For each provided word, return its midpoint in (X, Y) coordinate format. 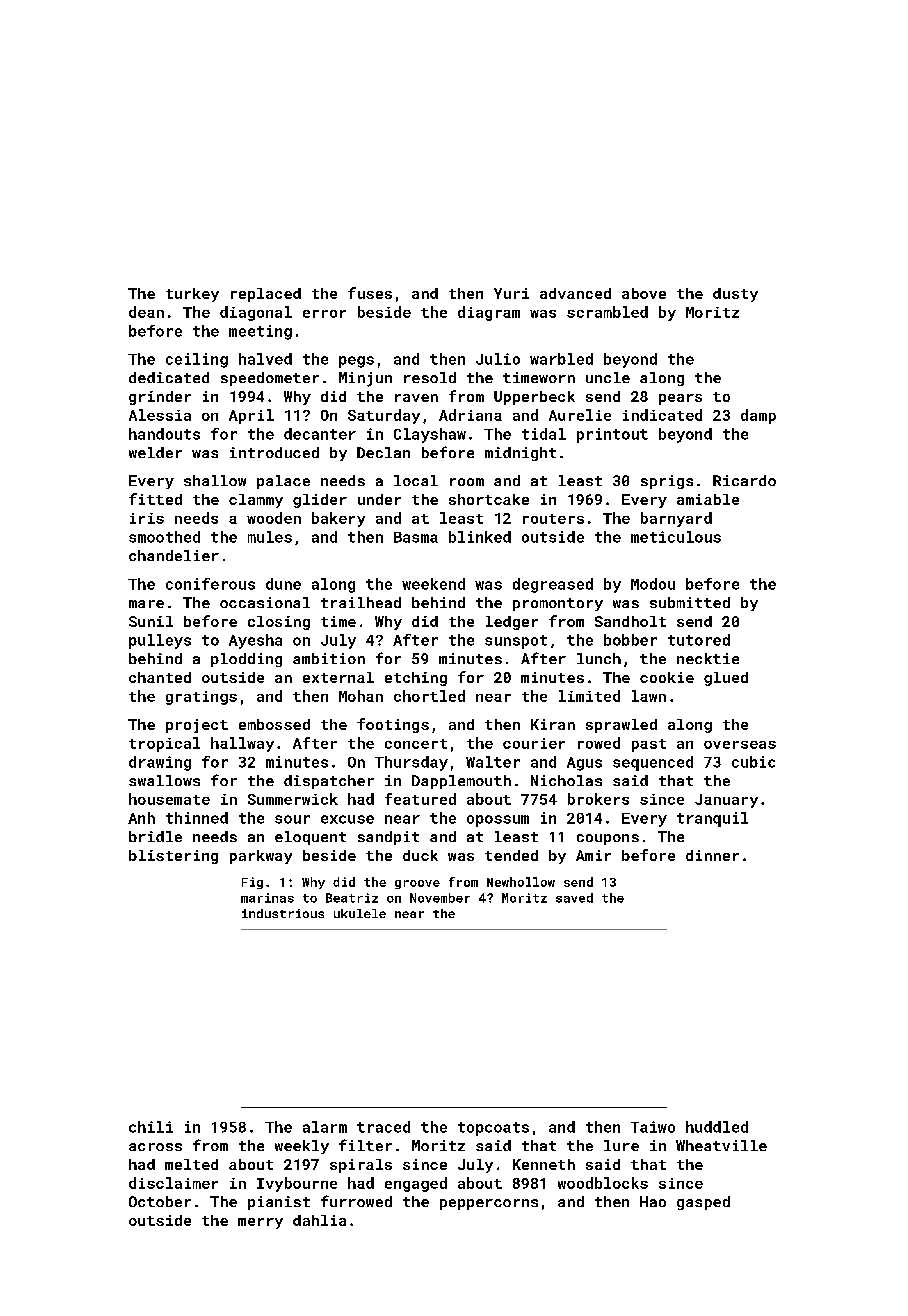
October (160, 1201)
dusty (735, 295)
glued (726, 679)
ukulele (360, 913)
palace (283, 482)
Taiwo (653, 1127)
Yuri (511, 293)
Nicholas (566, 780)
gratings (201, 698)
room (467, 482)
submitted (690, 602)
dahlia (319, 1220)
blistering (173, 857)
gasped (703, 1203)
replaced (266, 295)
